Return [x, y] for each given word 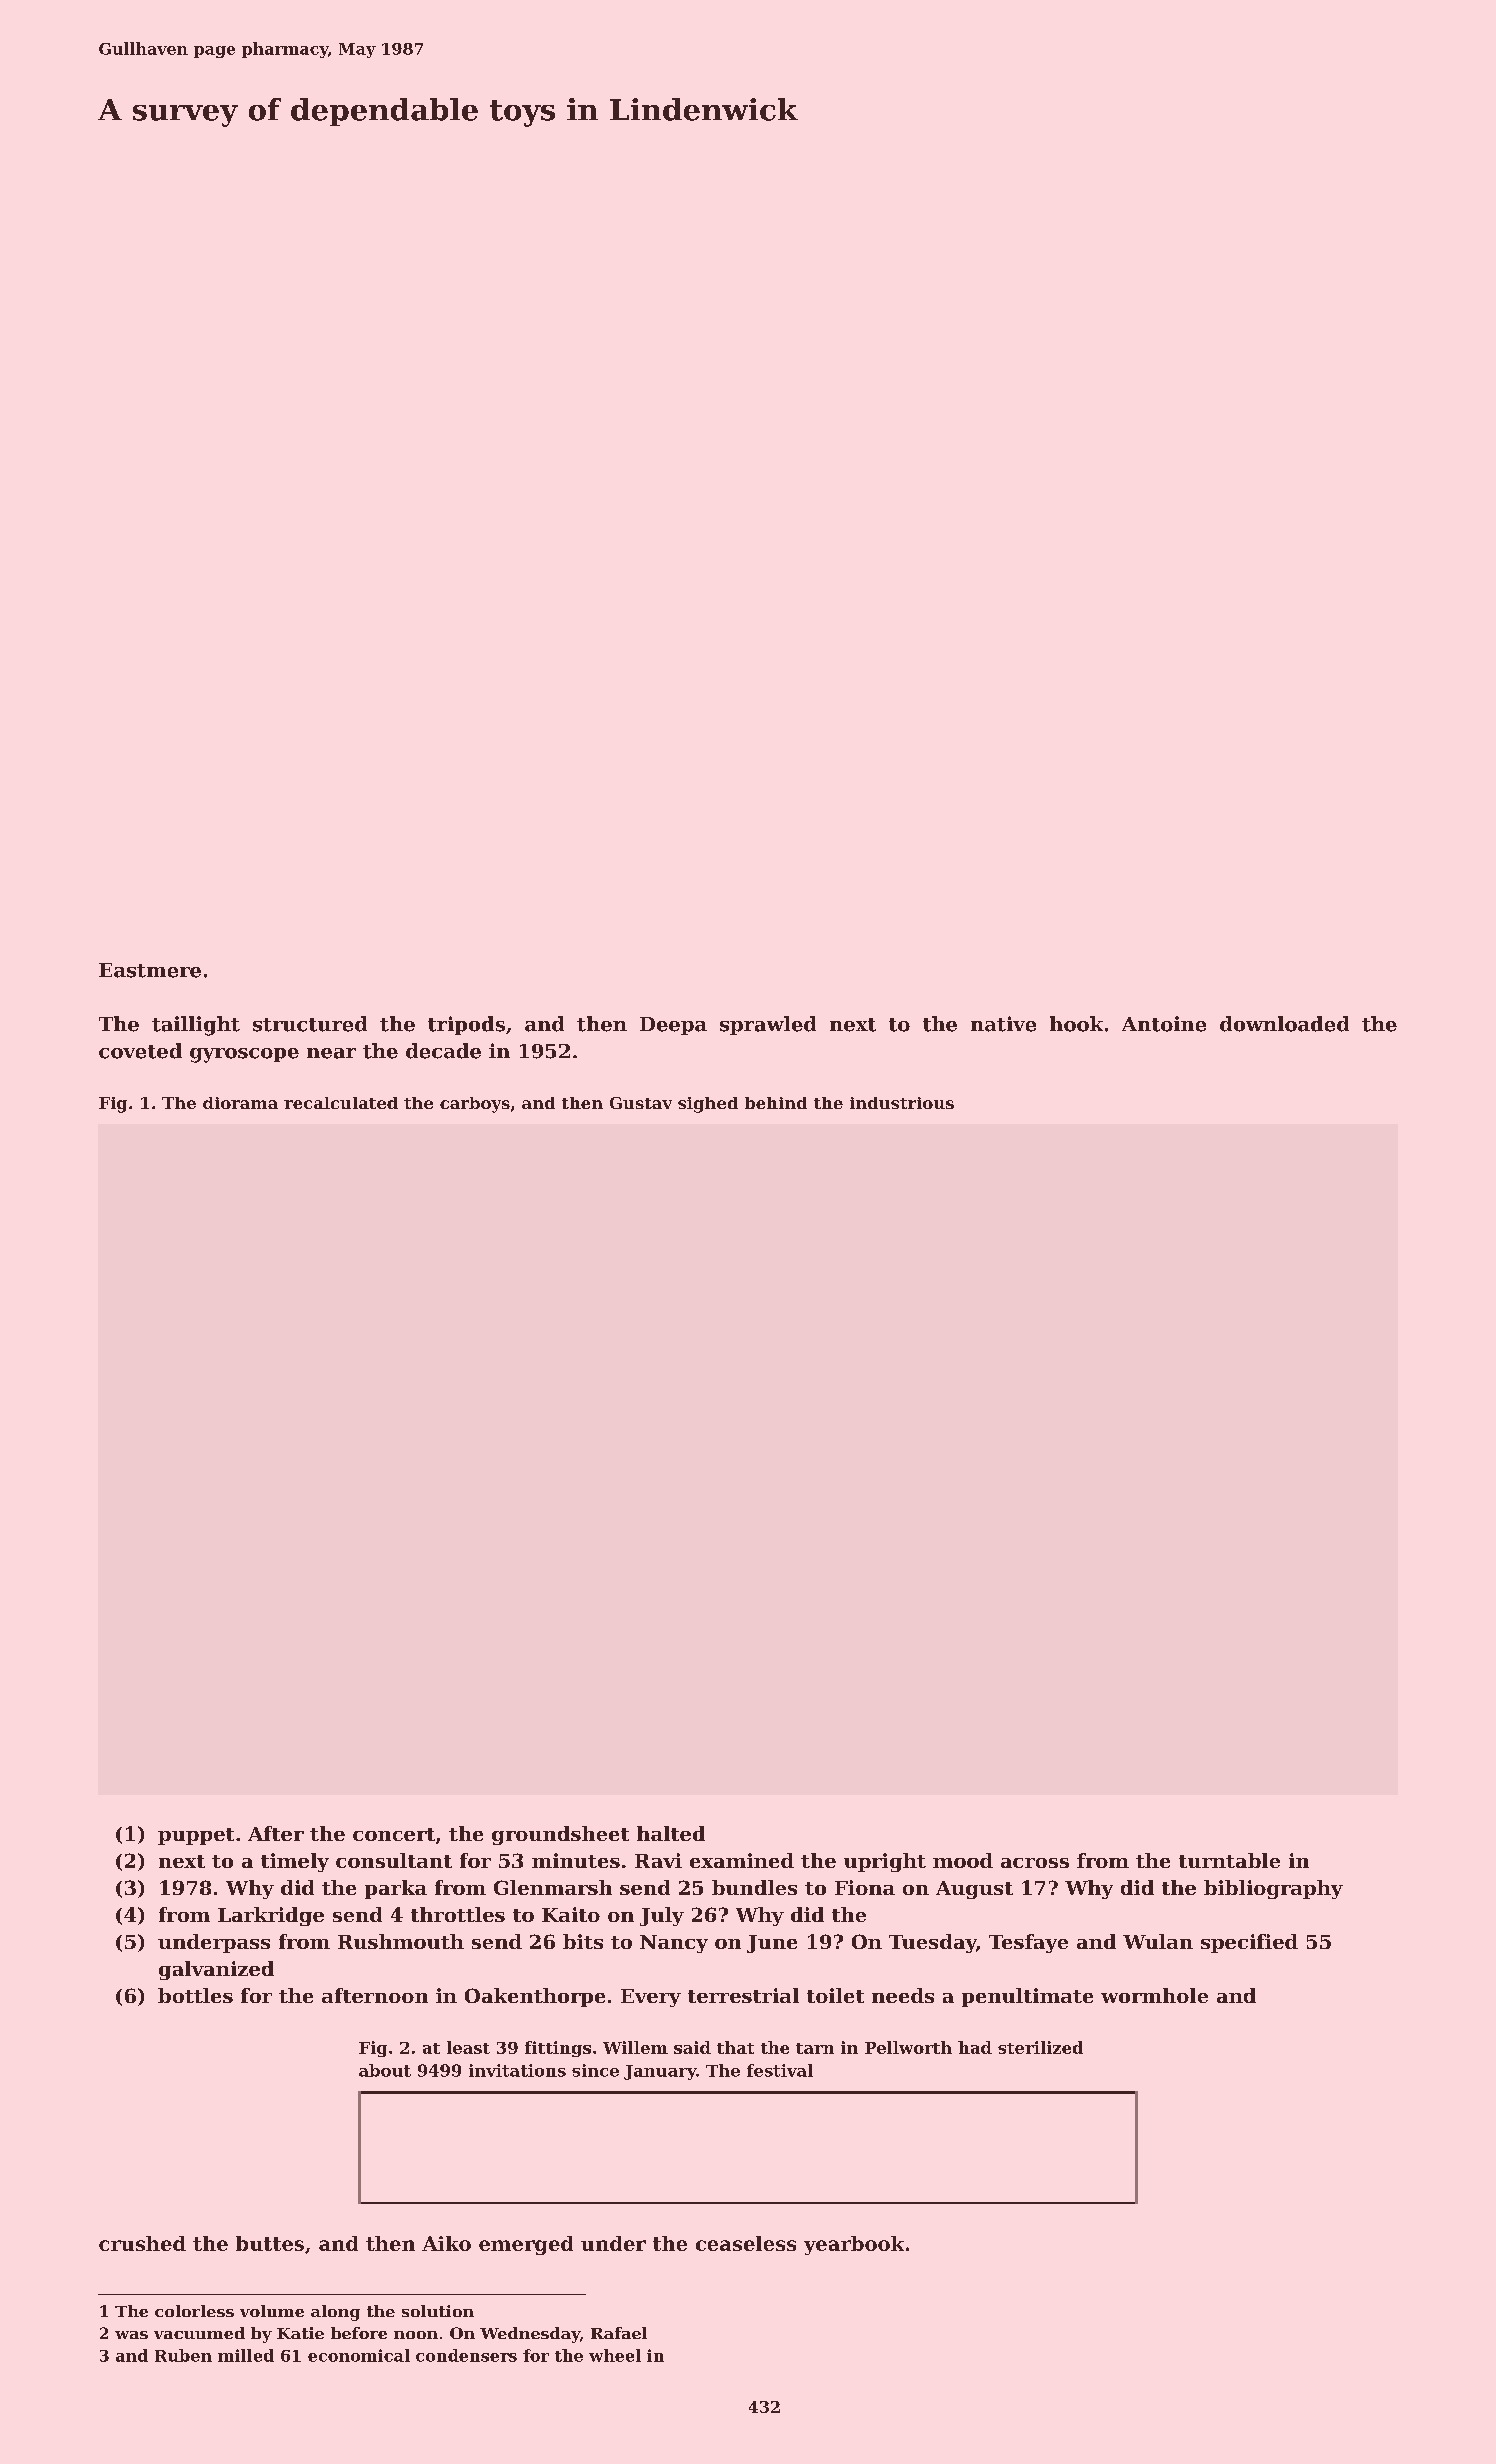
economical [359, 2355]
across [1035, 1863]
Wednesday [530, 2335]
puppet [196, 1836]
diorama [240, 1103]
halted [671, 1833]
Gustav [641, 1103]
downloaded [1284, 1024]
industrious [902, 1103]
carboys [475, 1105]
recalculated [341, 1103]
